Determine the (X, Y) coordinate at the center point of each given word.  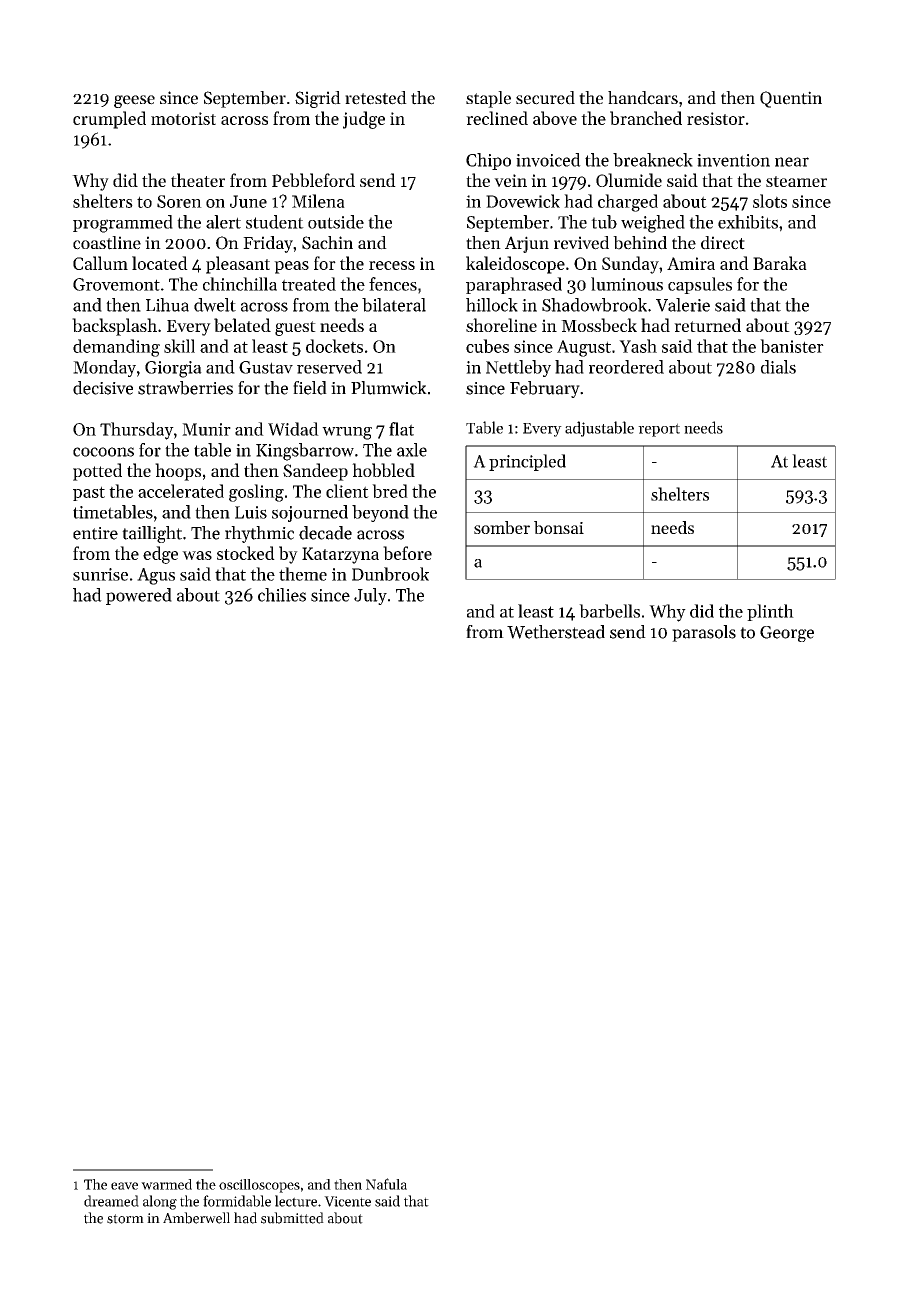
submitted (292, 1218)
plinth (770, 612)
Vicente (347, 1201)
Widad (293, 429)
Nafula (386, 1184)
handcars (643, 98)
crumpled (109, 120)
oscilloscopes (259, 1186)
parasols (704, 633)
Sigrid (318, 99)
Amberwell (196, 1218)
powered (139, 596)
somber (502, 527)
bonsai (559, 527)
